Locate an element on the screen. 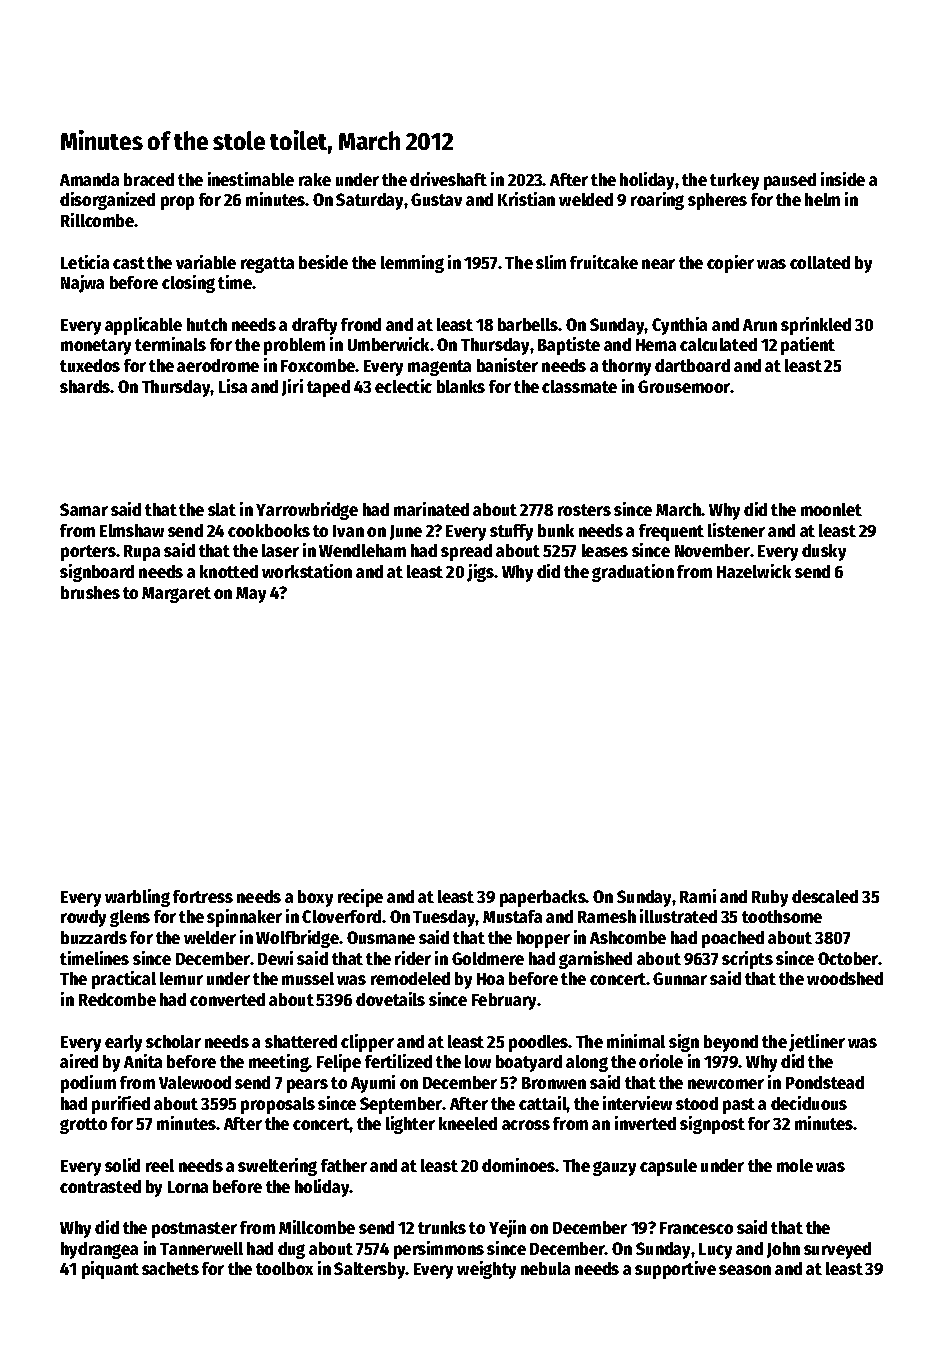  lemming is located at coordinates (412, 264).
